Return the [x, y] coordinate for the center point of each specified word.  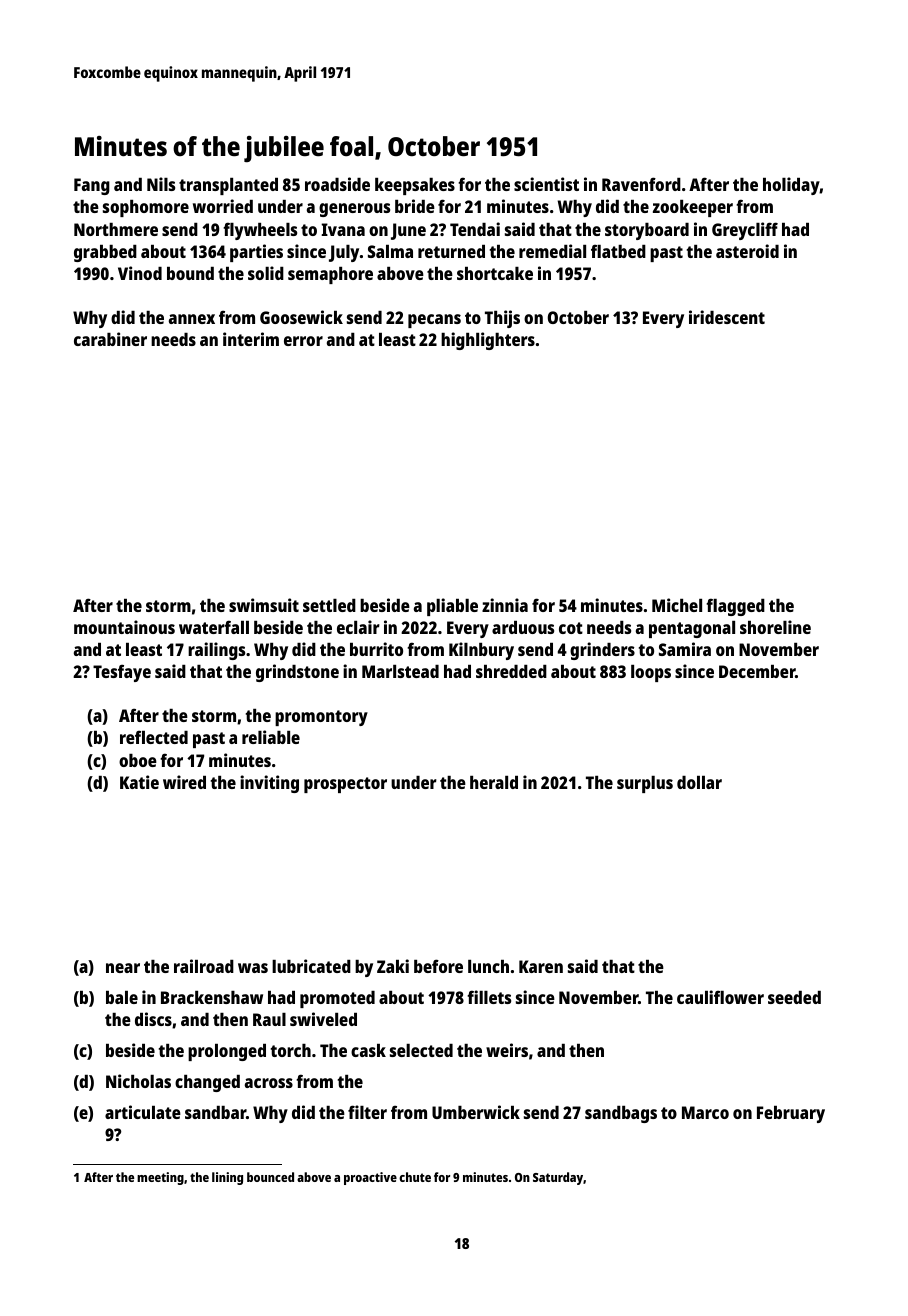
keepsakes [415, 186]
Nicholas [138, 1081]
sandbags [621, 1114]
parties [256, 253]
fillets [489, 997]
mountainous [124, 627]
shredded [511, 671]
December [757, 671]
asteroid [747, 251]
